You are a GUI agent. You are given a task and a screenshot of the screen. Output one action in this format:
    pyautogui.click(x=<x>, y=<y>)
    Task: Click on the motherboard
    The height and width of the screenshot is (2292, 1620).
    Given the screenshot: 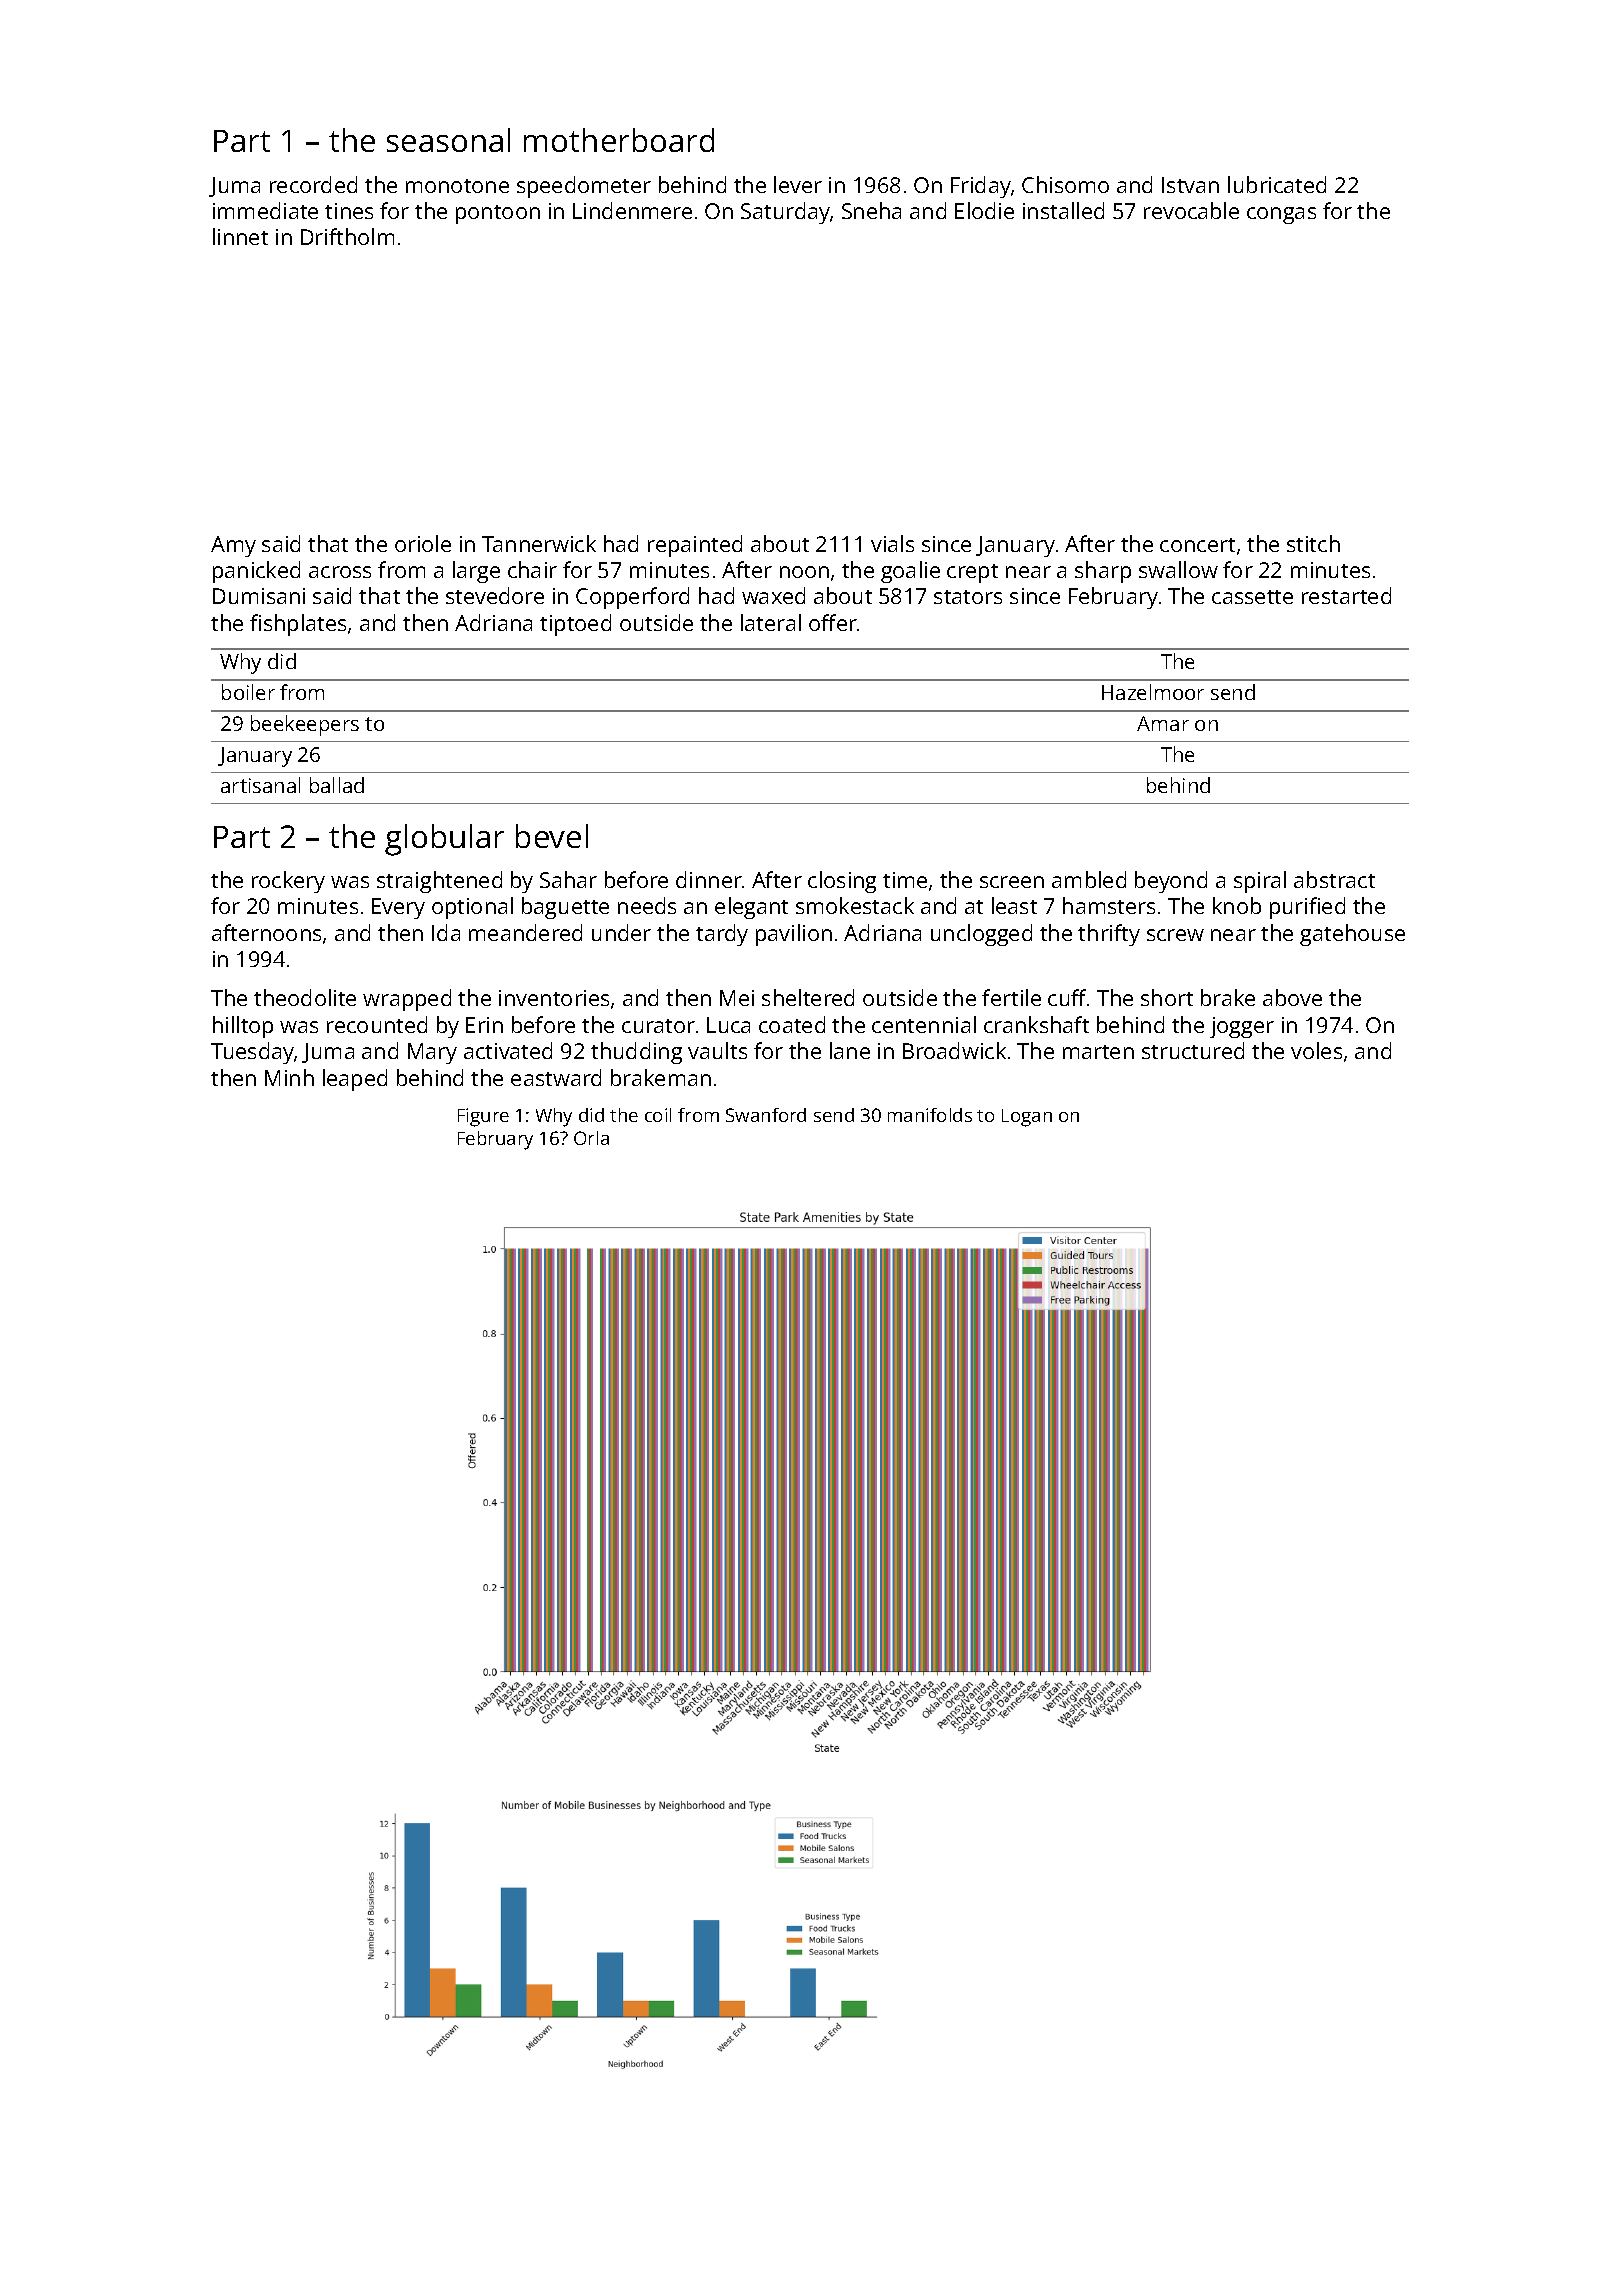 What is the action you would take?
    pyautogui.click(x=619, y=140)
